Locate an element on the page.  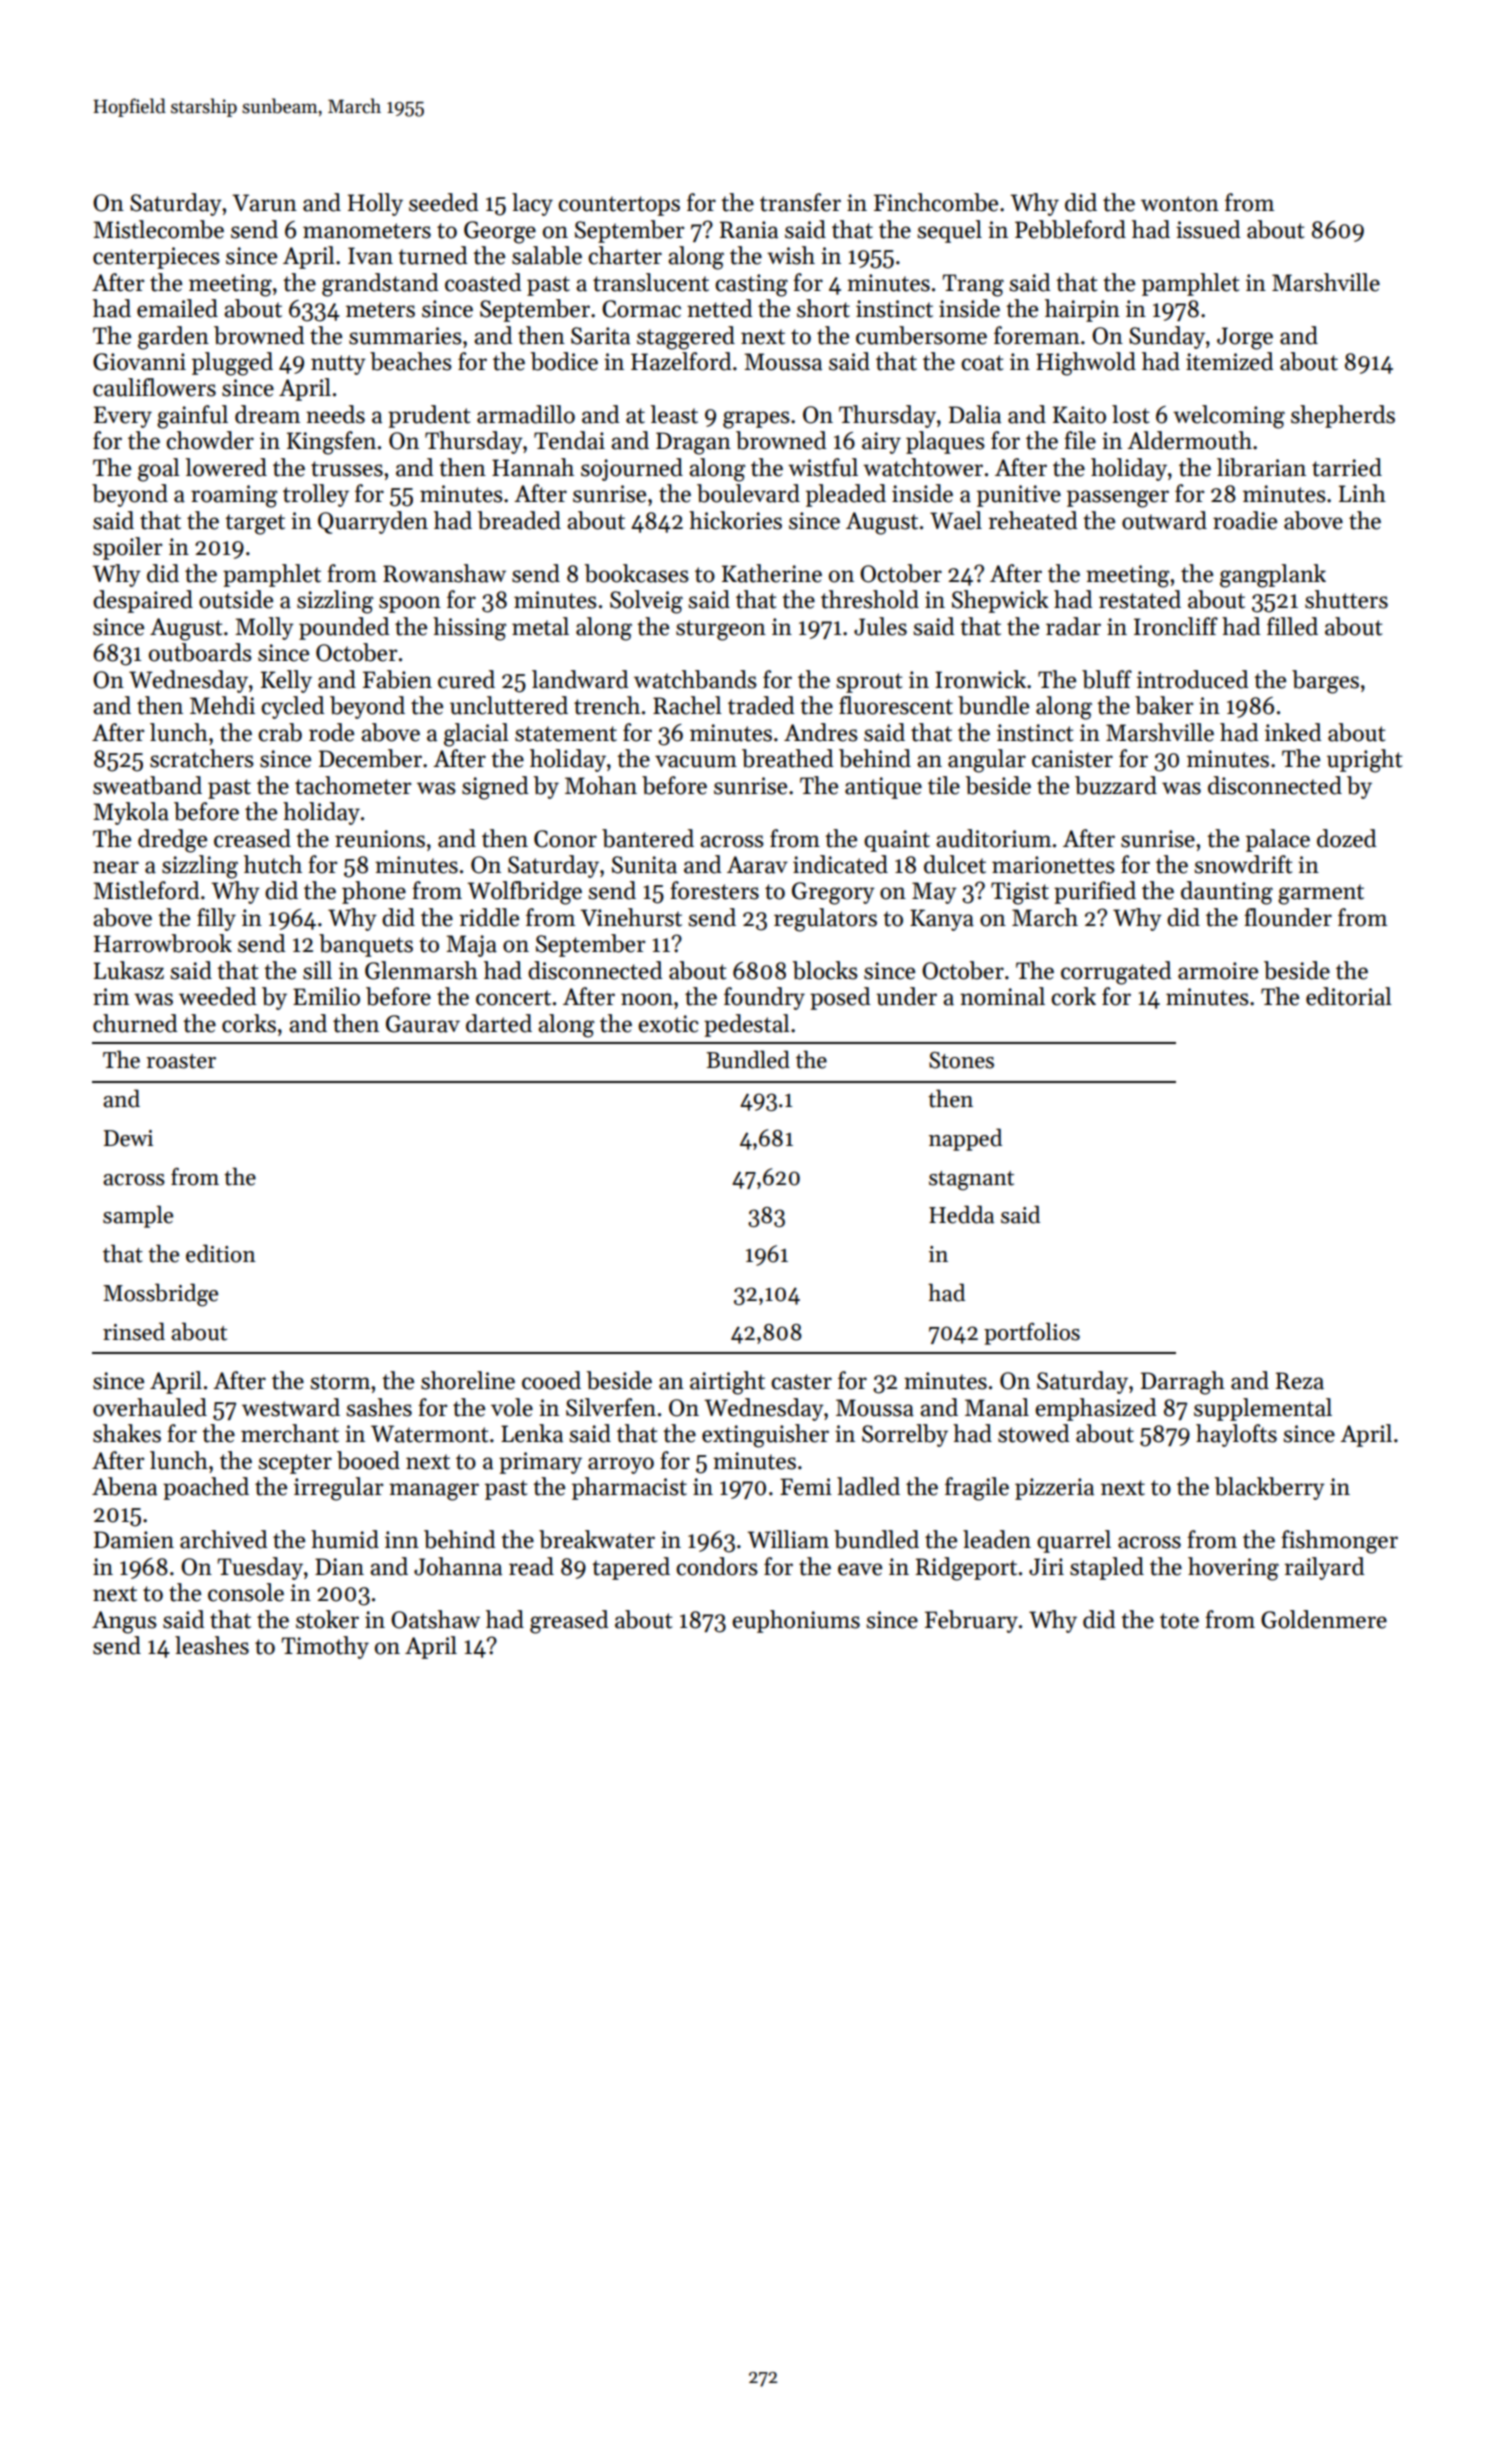
wonton is located at coordinates (1180, 204).
